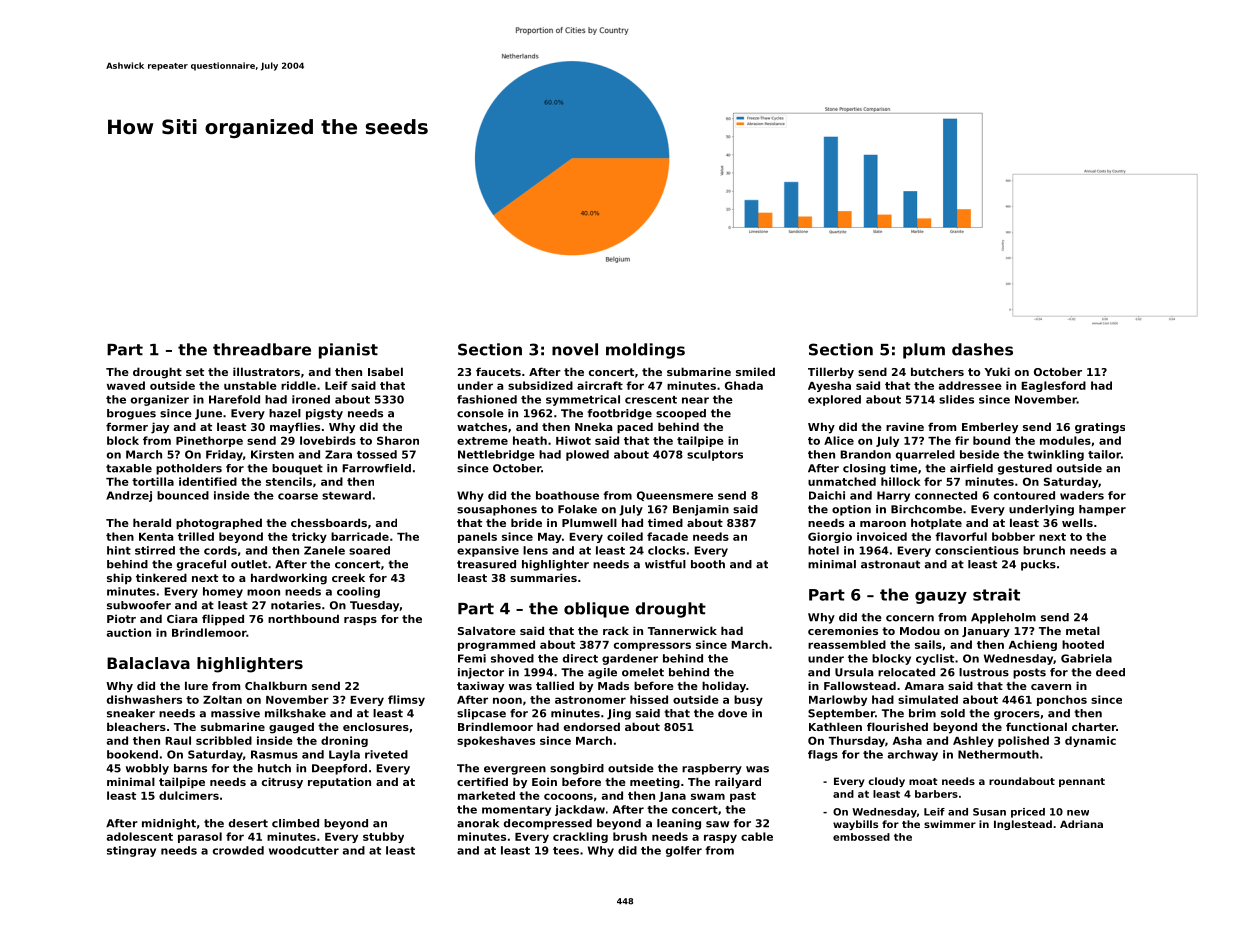 This image has height=952, width=1233. Describe the element at coordinates (684, 851) in the image. I see `golfer` at that location.
